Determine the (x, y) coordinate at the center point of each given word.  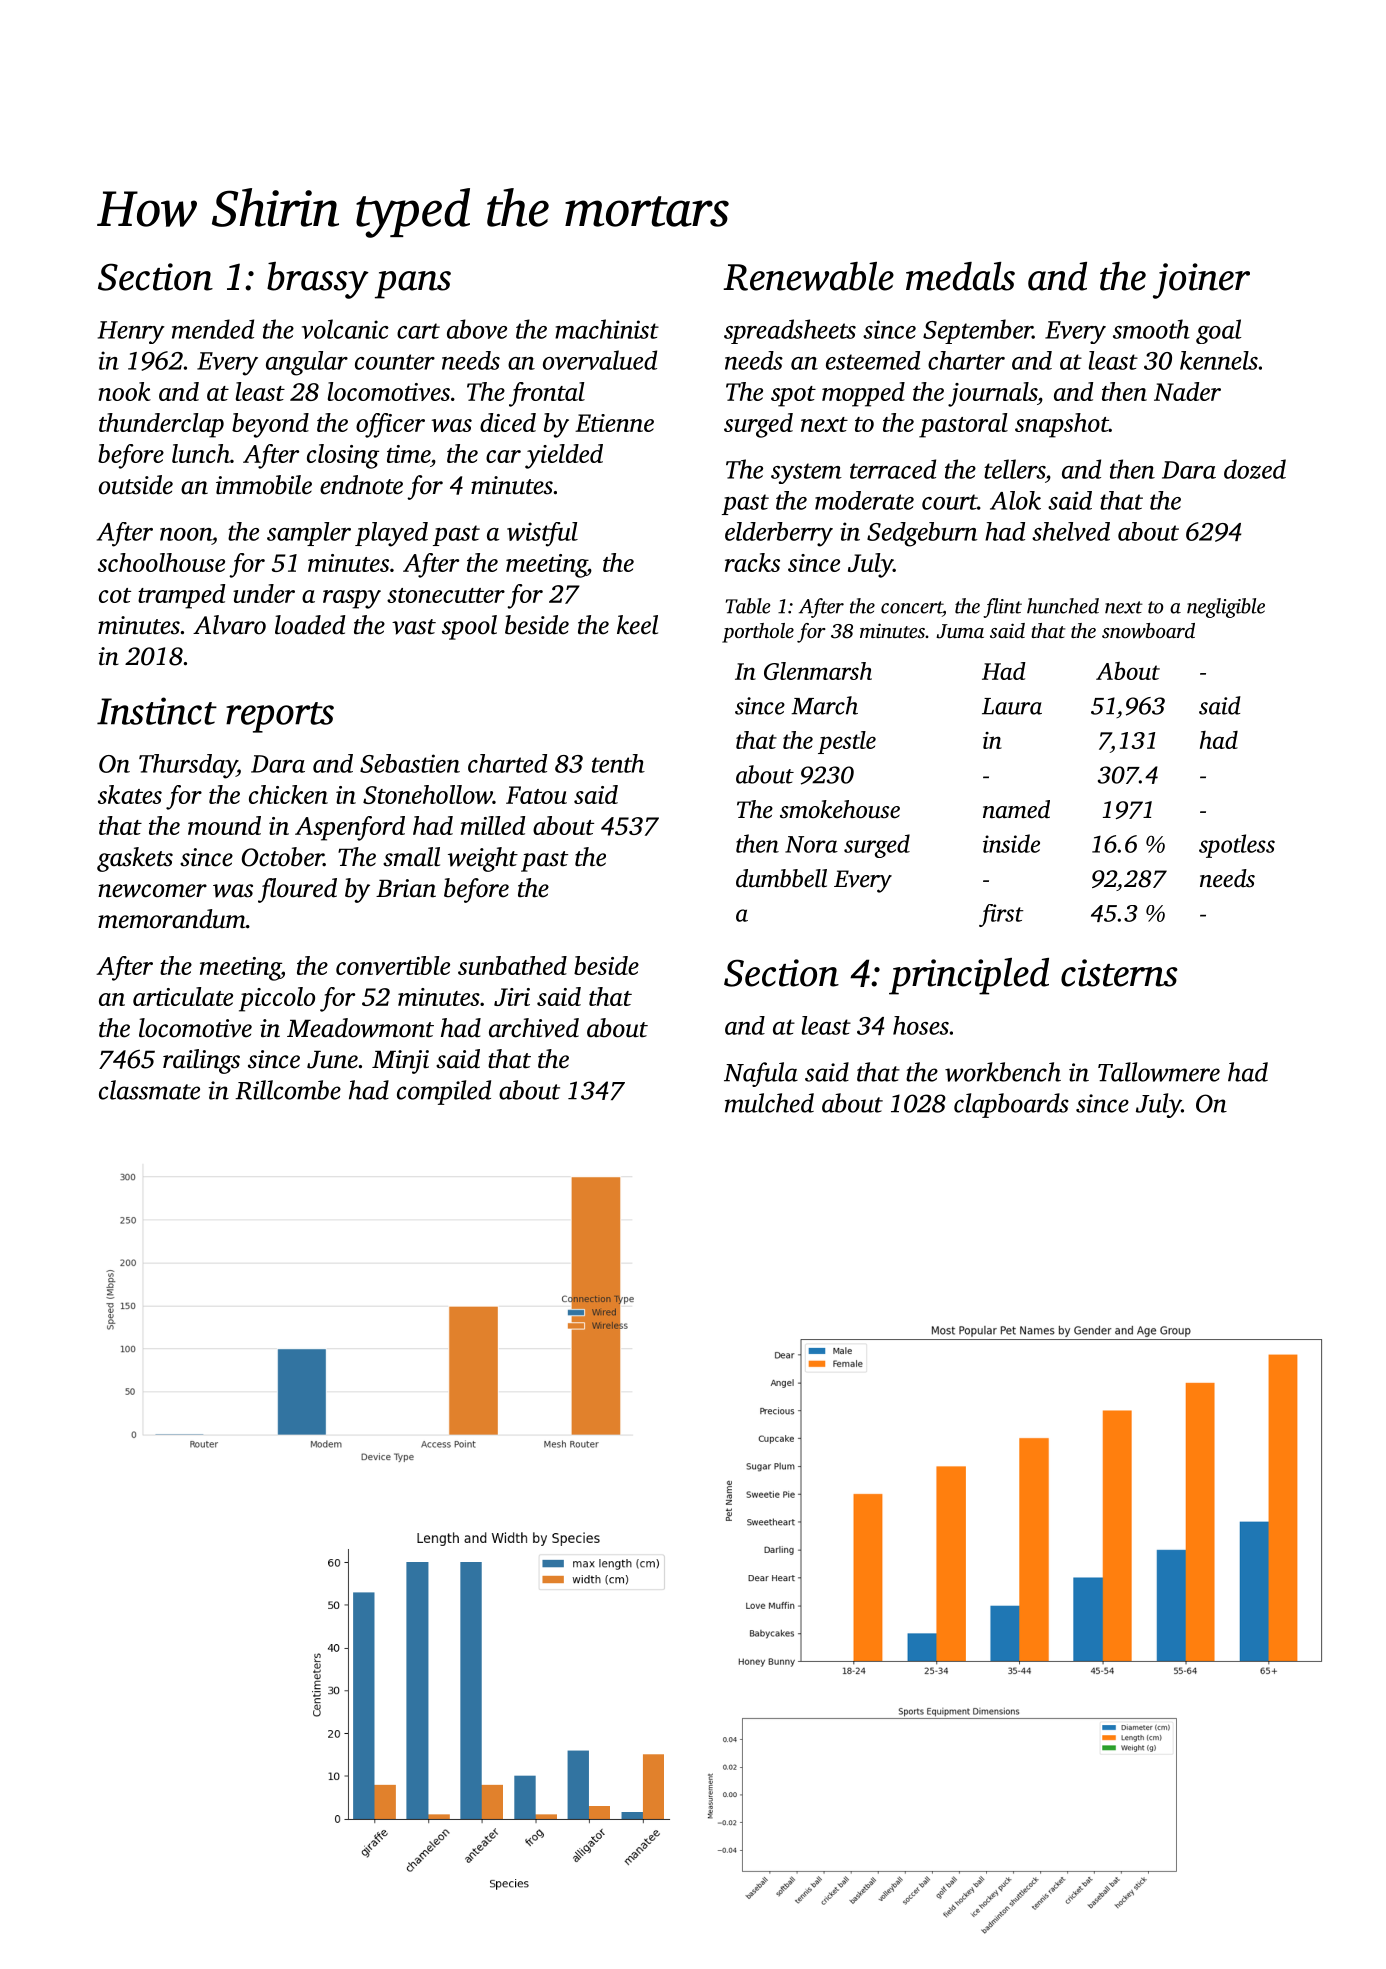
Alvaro (229, 625)
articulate (183, 996)
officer (390, 425)
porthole (758, 633)
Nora (811, 844)
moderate (864, 500)
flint (1002, 608)
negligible (1226, 608)
